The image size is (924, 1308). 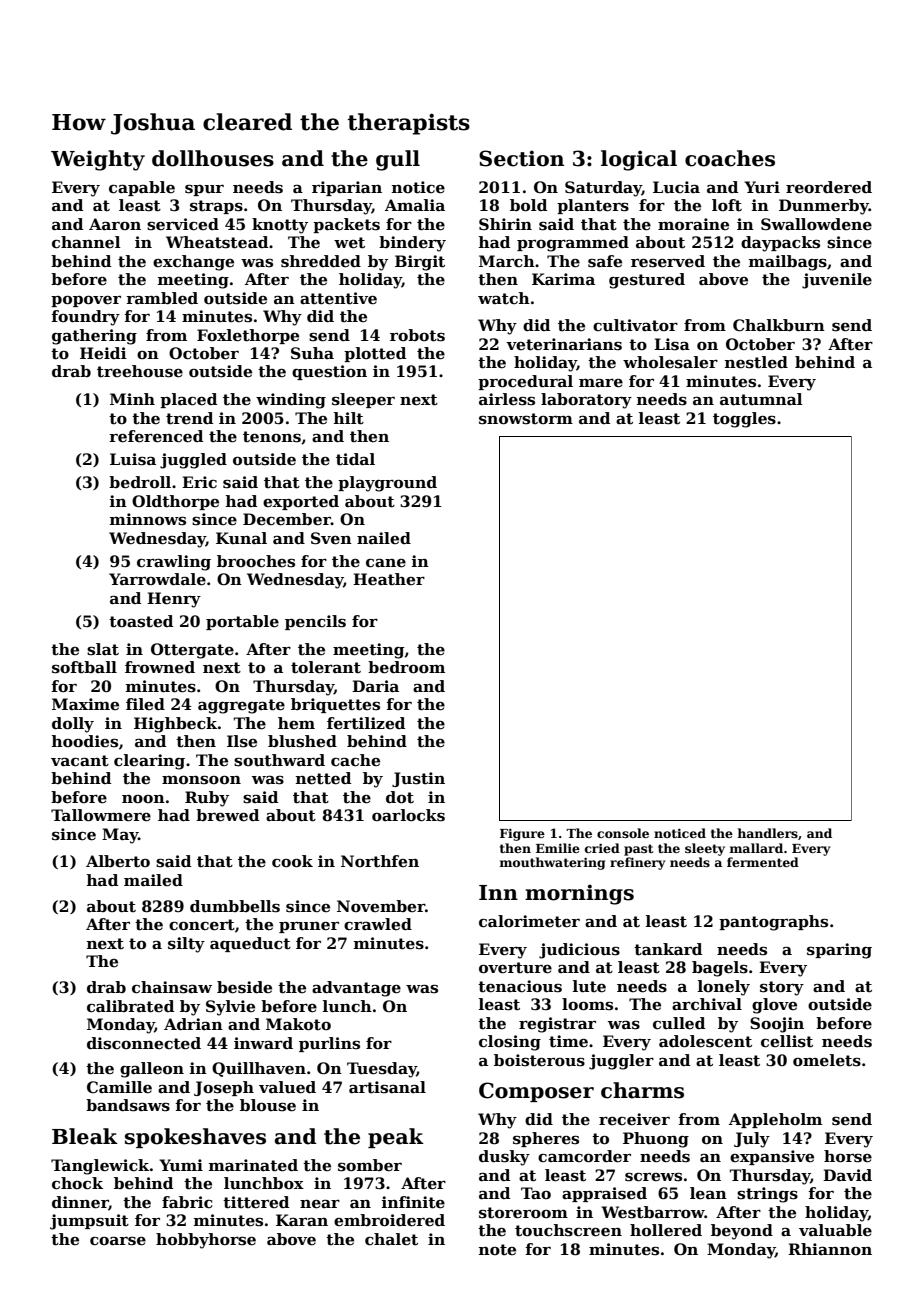 What do you see at coordinates (768, 833) in the document?
I see `handlers` at bounding box center [768, 833].
